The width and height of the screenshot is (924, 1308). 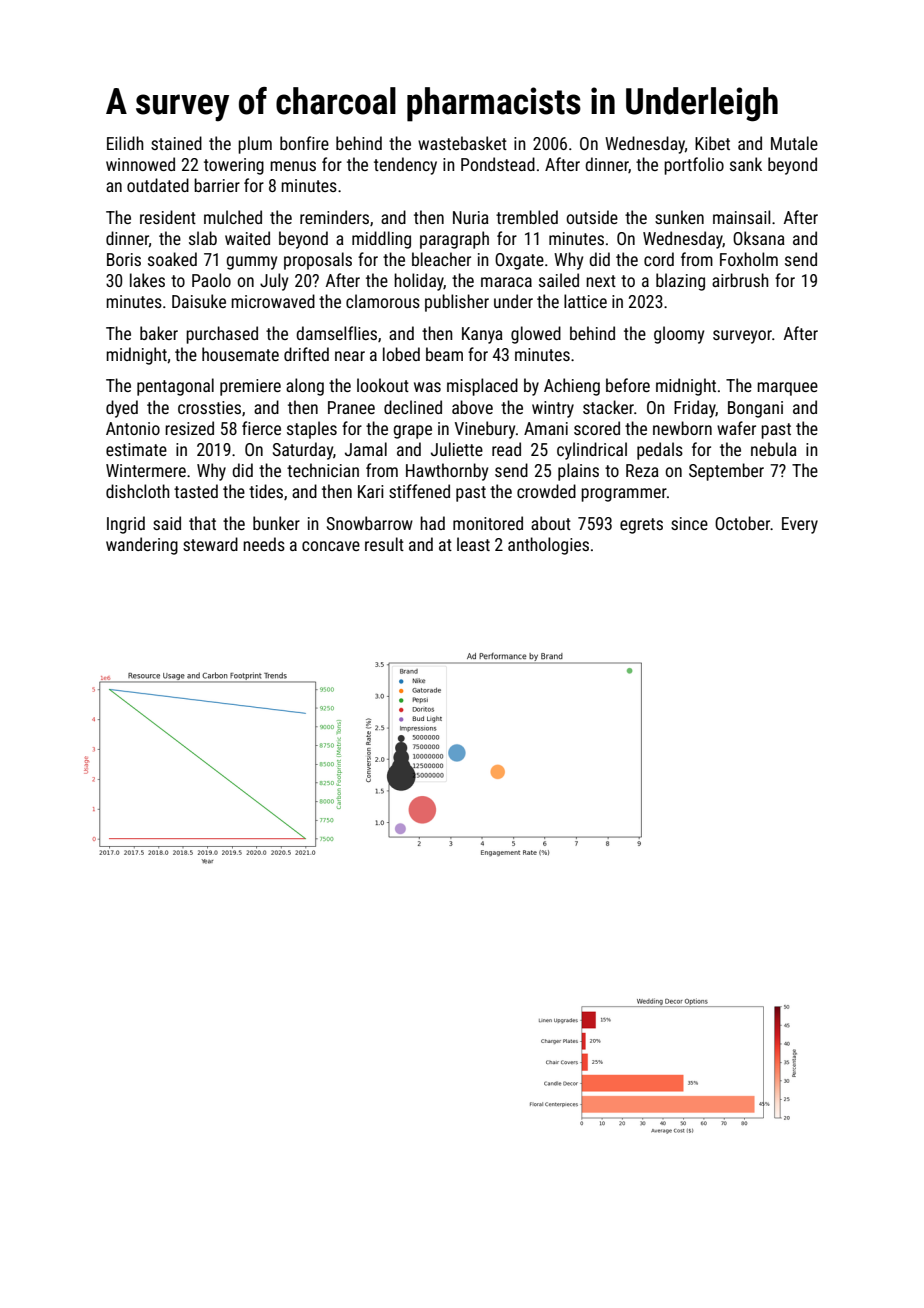 What do you see at coordinates (641, 526) in the screenshot?
I see `egrets` at bounding box center [641, 526].
